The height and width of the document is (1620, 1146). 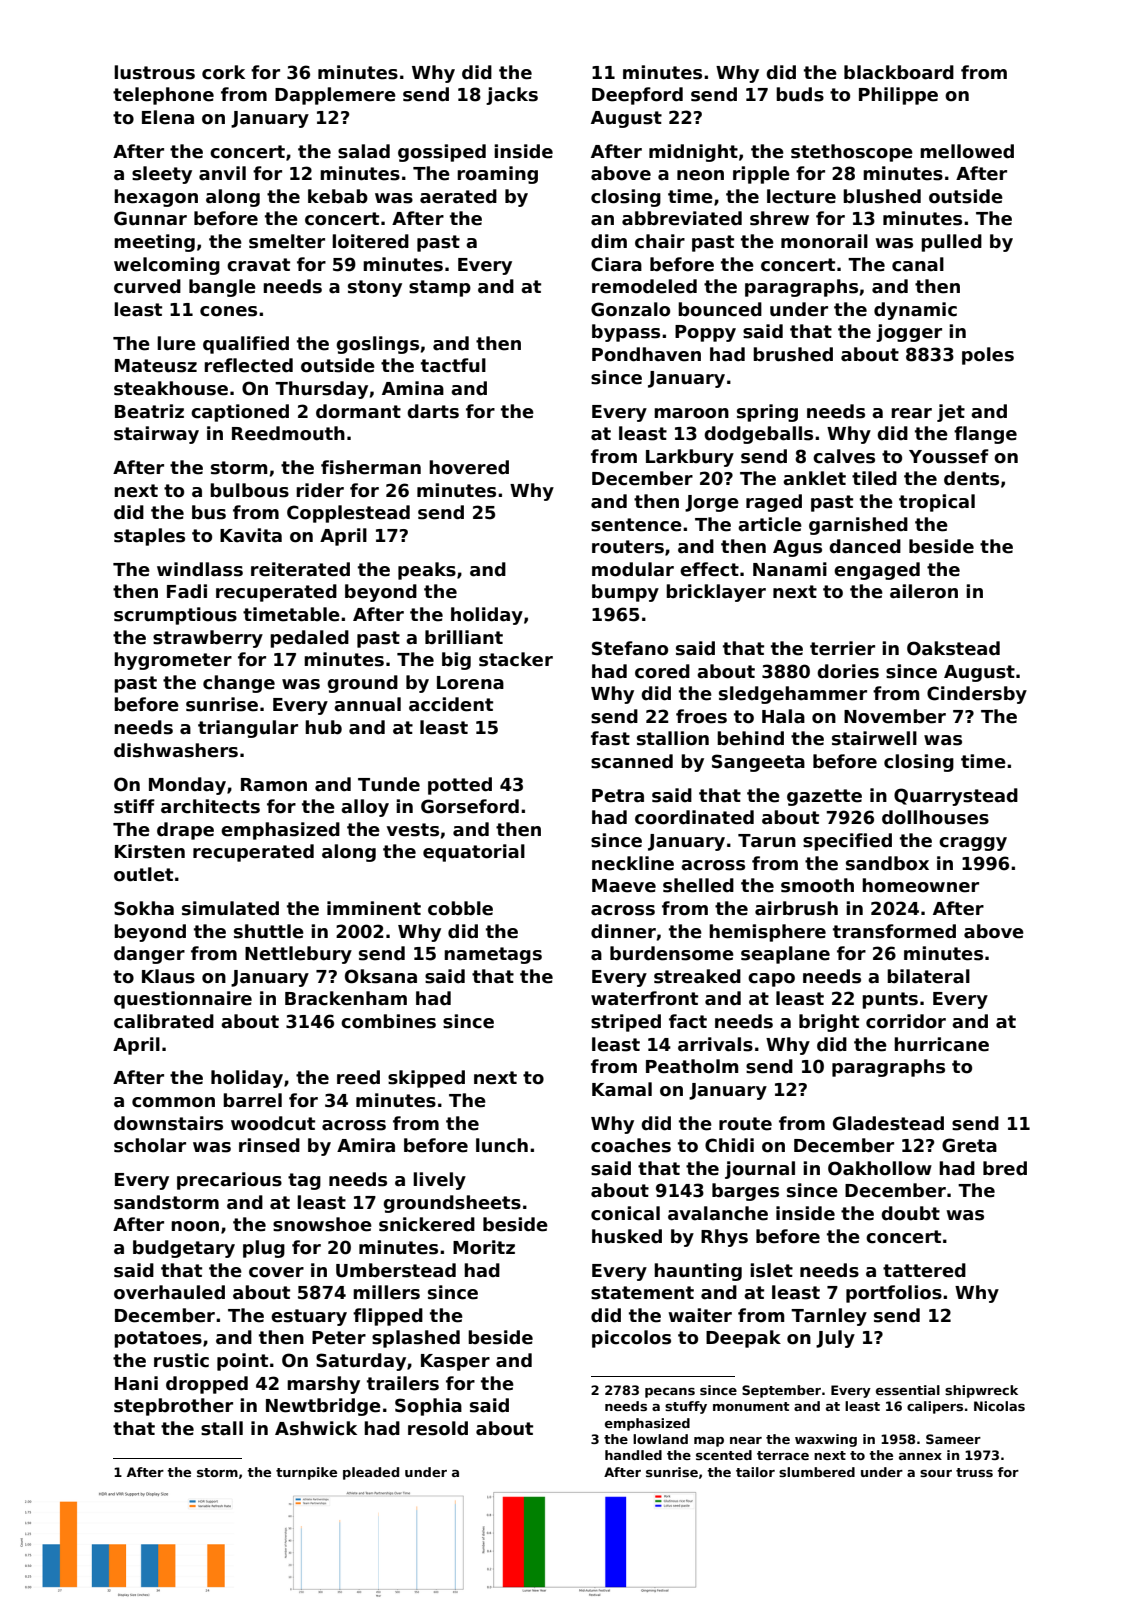 I want to click on sleety, so click(x=162, y=175).
